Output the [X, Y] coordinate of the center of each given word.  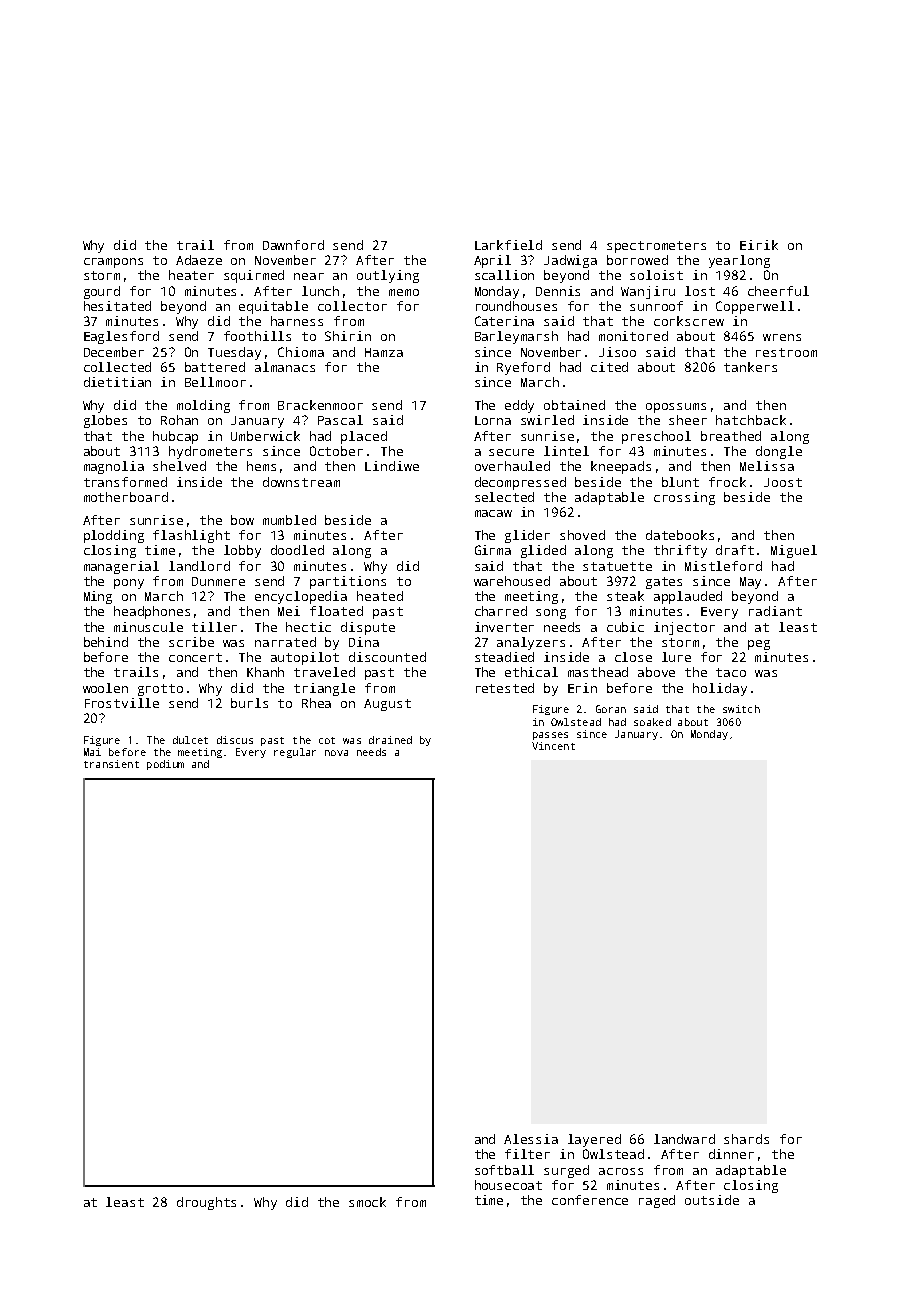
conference [590, 1200]
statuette [617, 566]
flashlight [191, 536]
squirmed [254, 276]
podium [165, 765]
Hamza [384, 352]
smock [367, 1202]
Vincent [553, 746]
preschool [656, 437]
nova [336, 753]
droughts [206, 1203]
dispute [368, 628]
